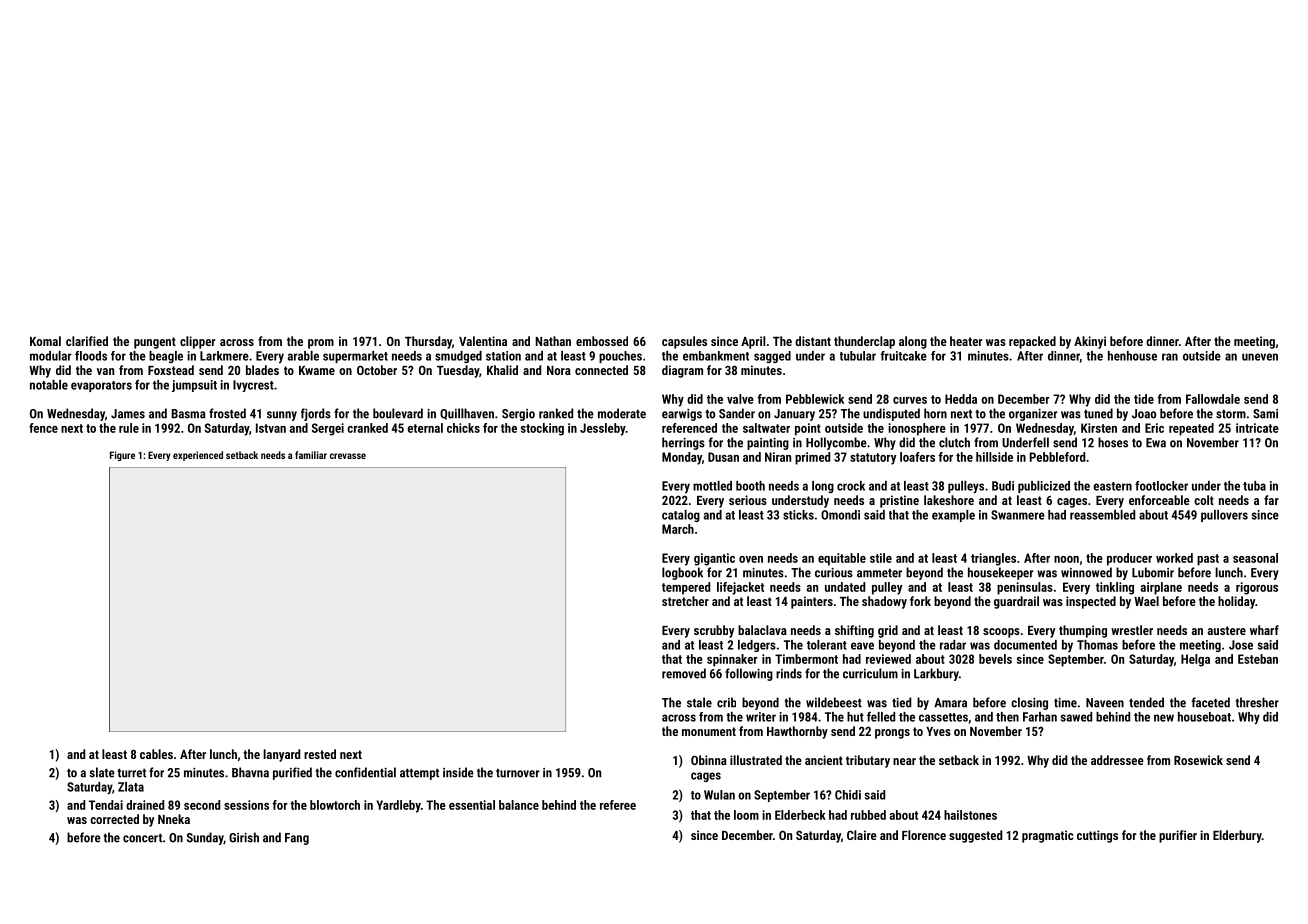 The image size is (1308, 924). What do you see at coordinates (198, 456) in the screenshot?
I see `experienced` at bounding box center [198, 456].
